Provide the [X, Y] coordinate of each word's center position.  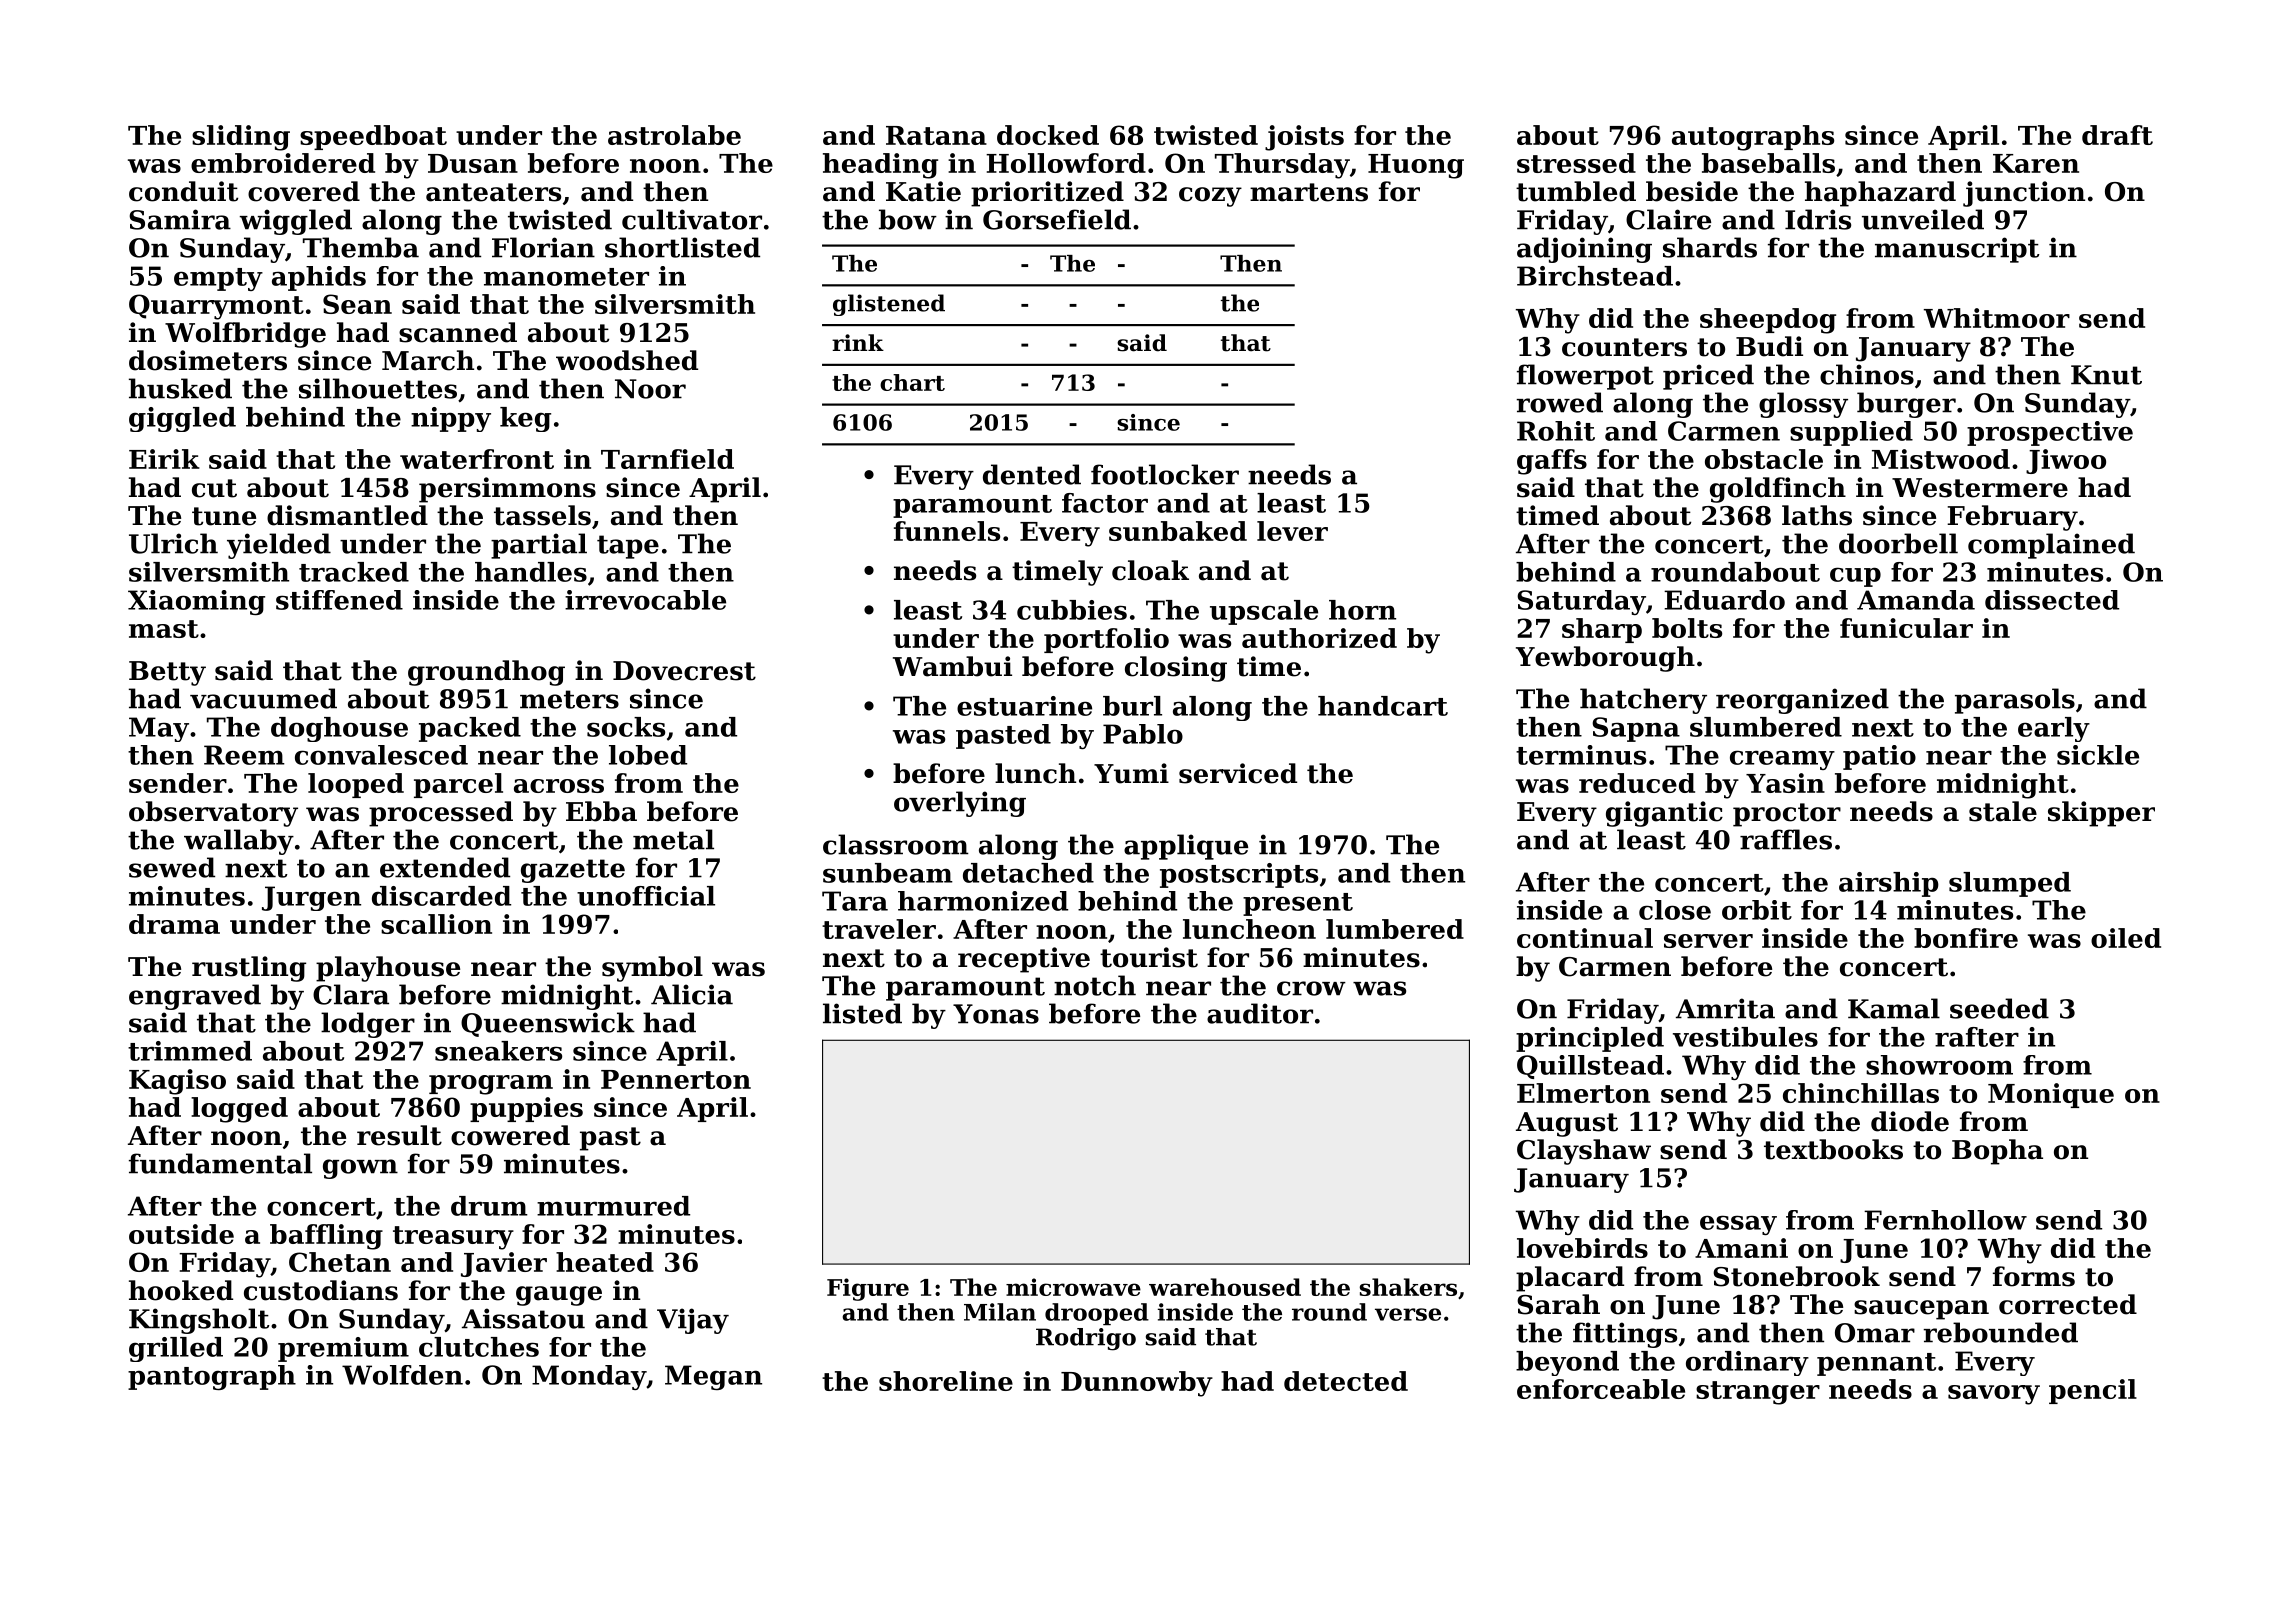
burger [1906, 405]
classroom [896, 844]
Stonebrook [1796, 1276]
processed [441, 814]
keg [525, 419]
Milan [1000, 1312]
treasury [453, 1238]
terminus [1581, 755]
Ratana [936, 135]
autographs [1753, 138]
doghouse [339, 729]
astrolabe [674, 135]
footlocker [1165, 474]
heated [605, 1262]
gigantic [1664, 814]
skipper [2101, 814]
